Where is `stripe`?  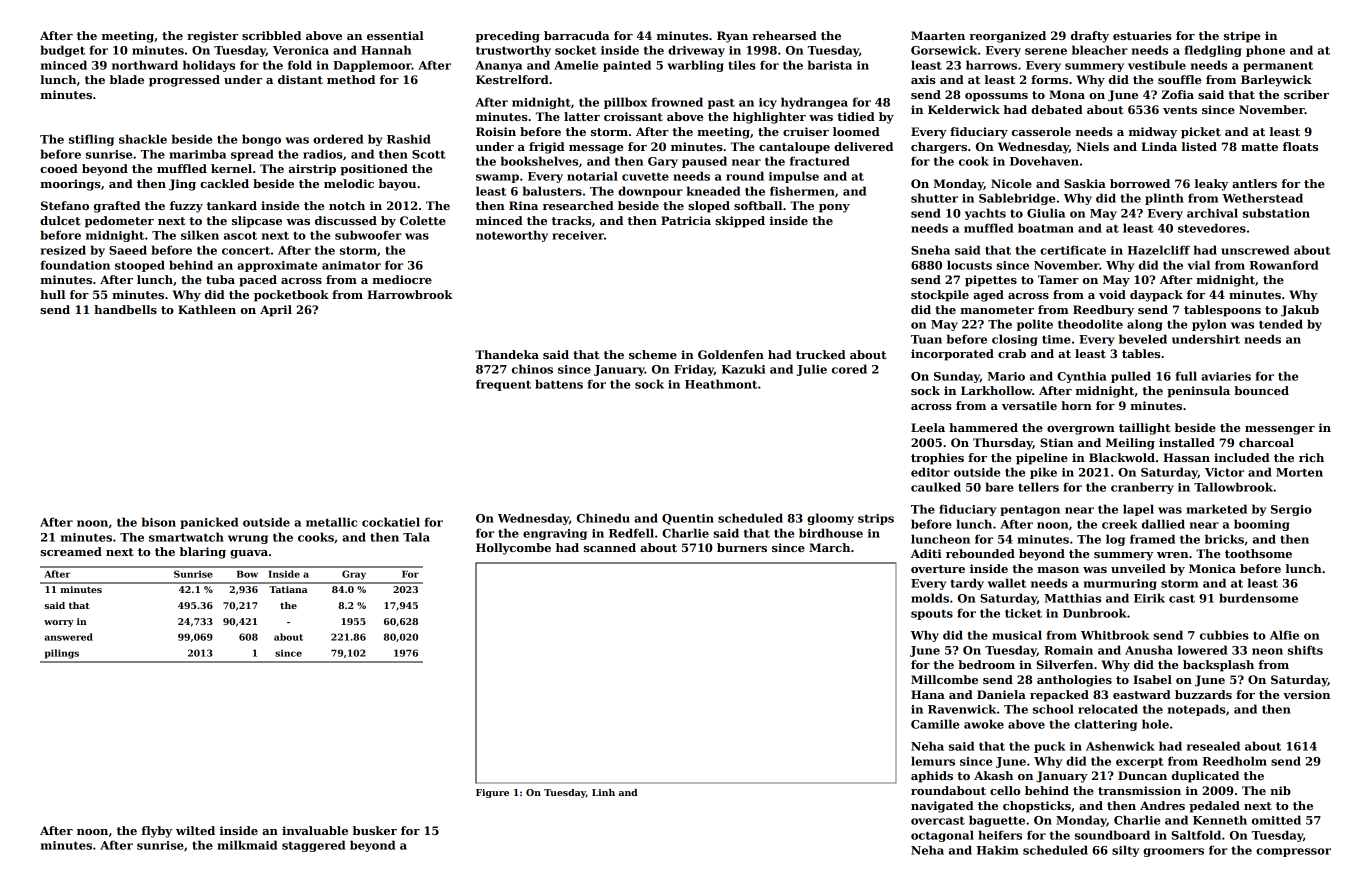 stripe is located at coordinates (1242, 37).
